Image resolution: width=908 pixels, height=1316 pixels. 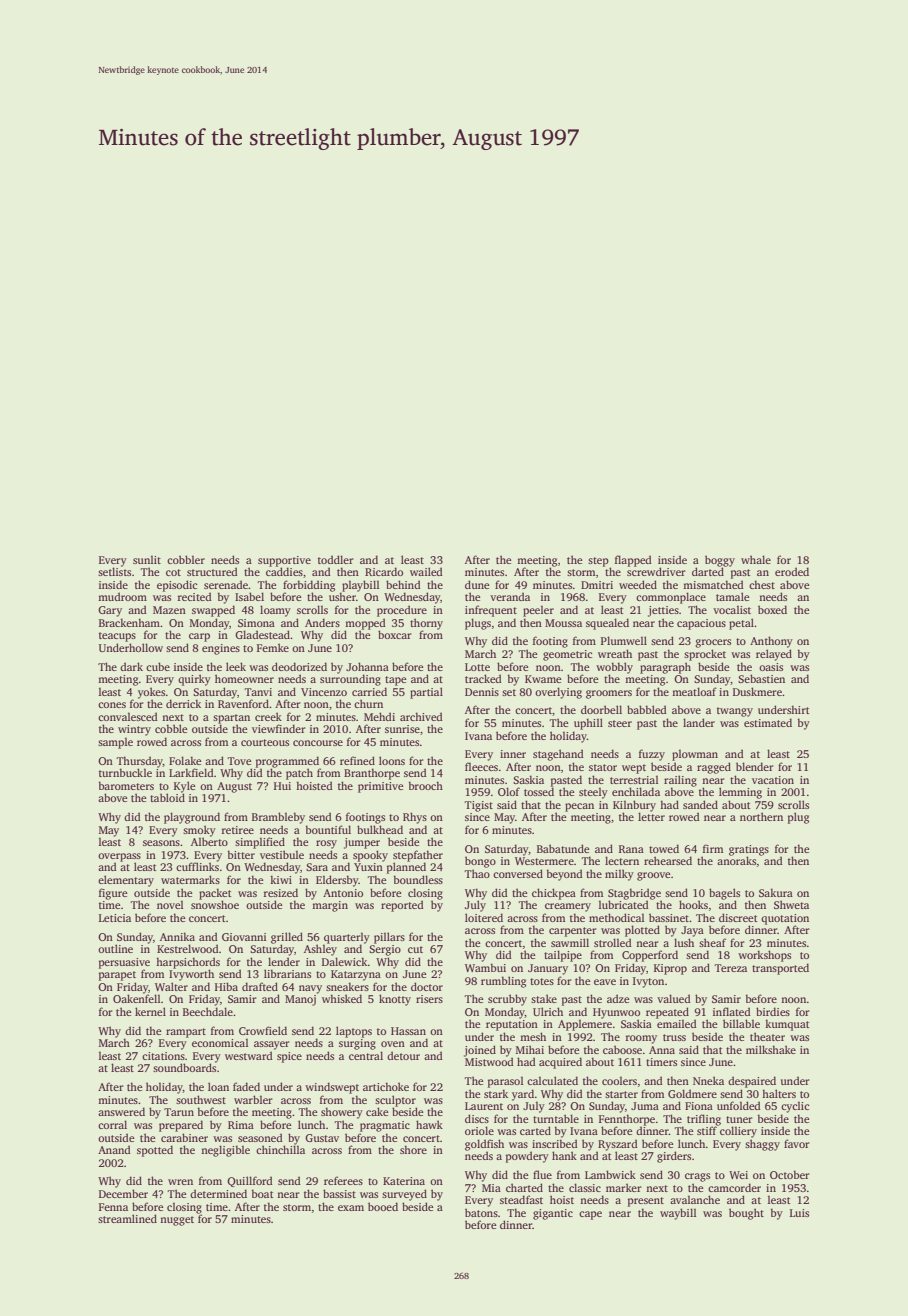 What do you see at coordinates (558, 693) in the image?
I see `overlying` at bounding box center [558, 693].
